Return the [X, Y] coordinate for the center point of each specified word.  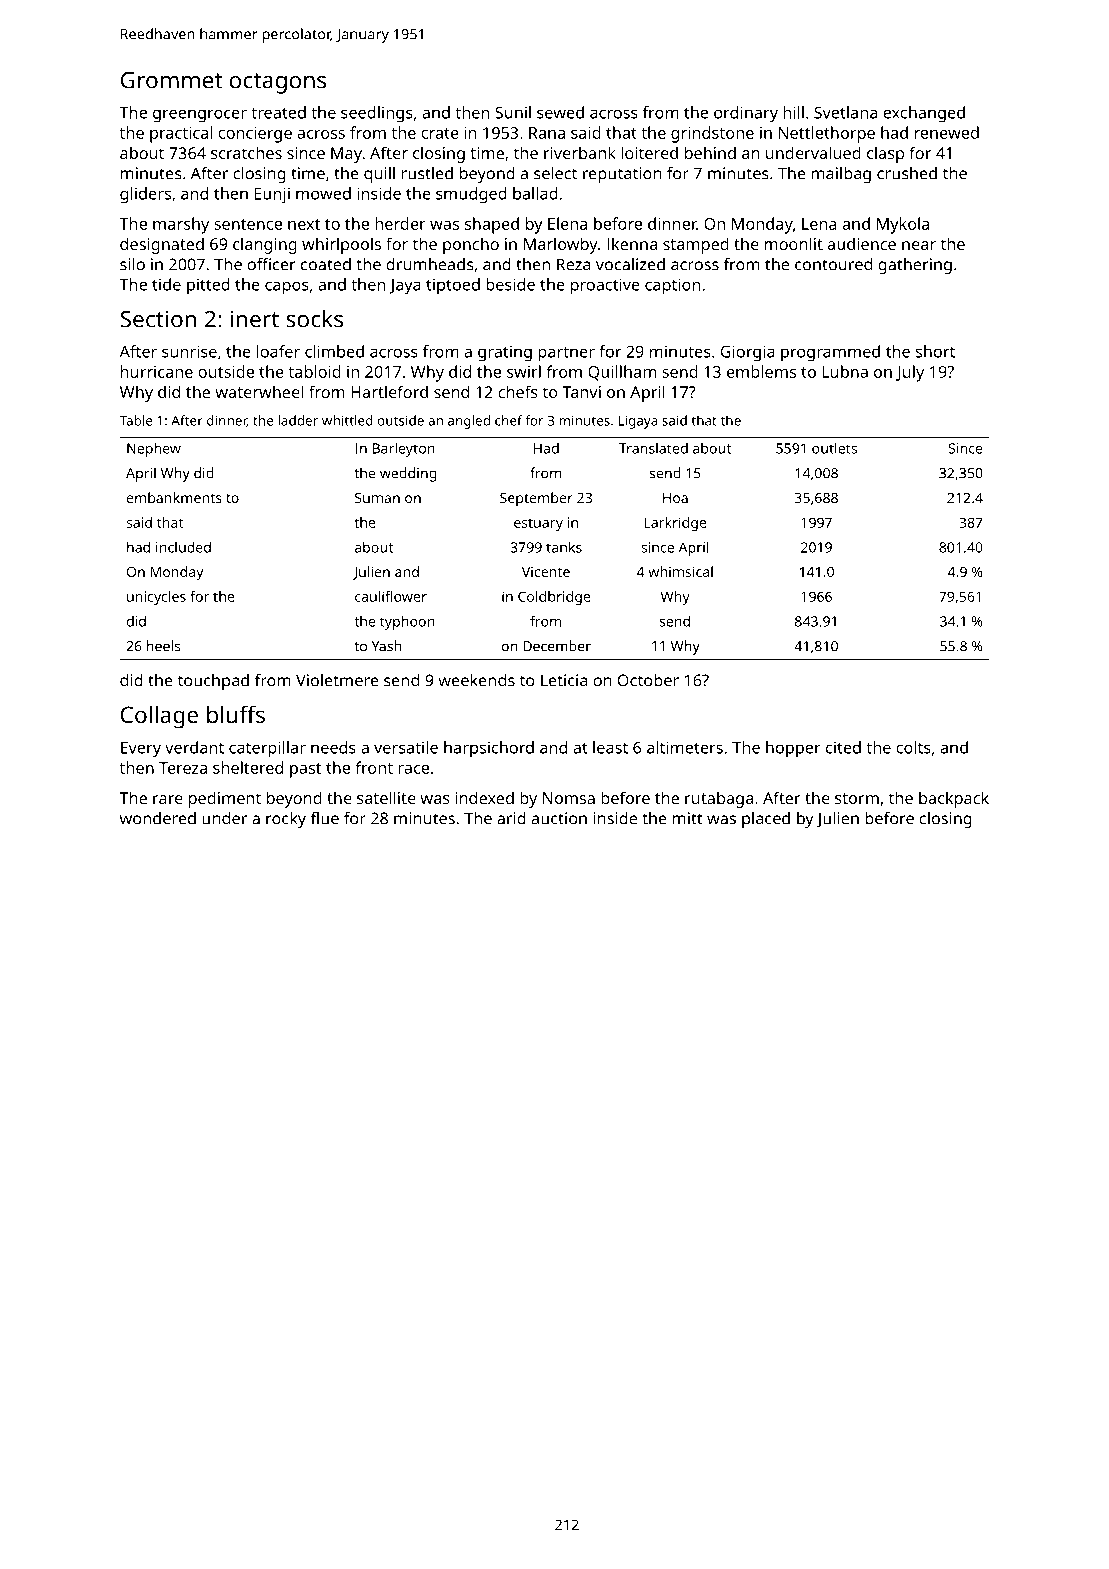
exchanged [924, 114]
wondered [158, 818]
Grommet [171, 80]
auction [559, 818]
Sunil [513, 112]
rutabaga [719, 799]
